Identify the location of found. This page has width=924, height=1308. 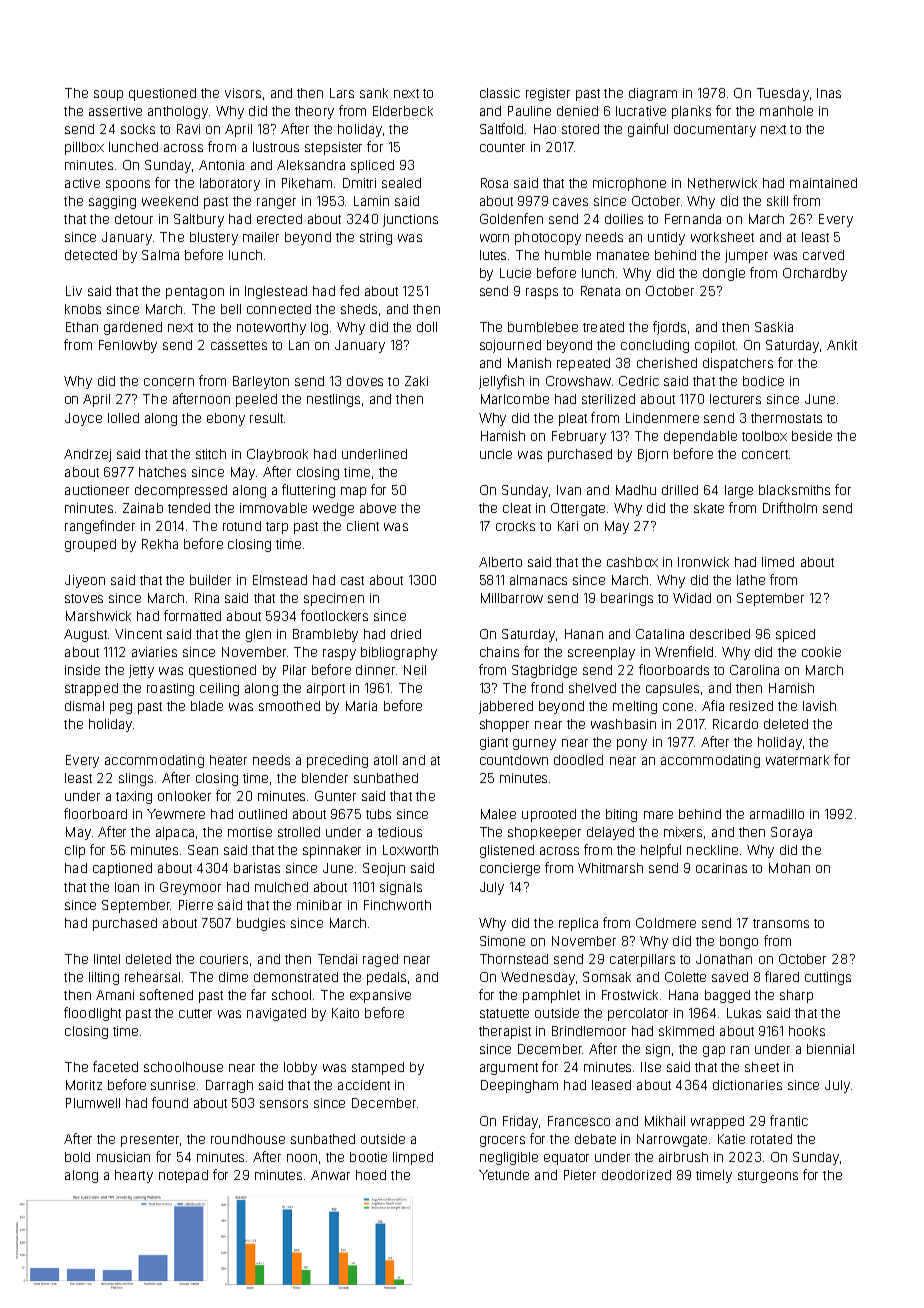
(170, 1102).
